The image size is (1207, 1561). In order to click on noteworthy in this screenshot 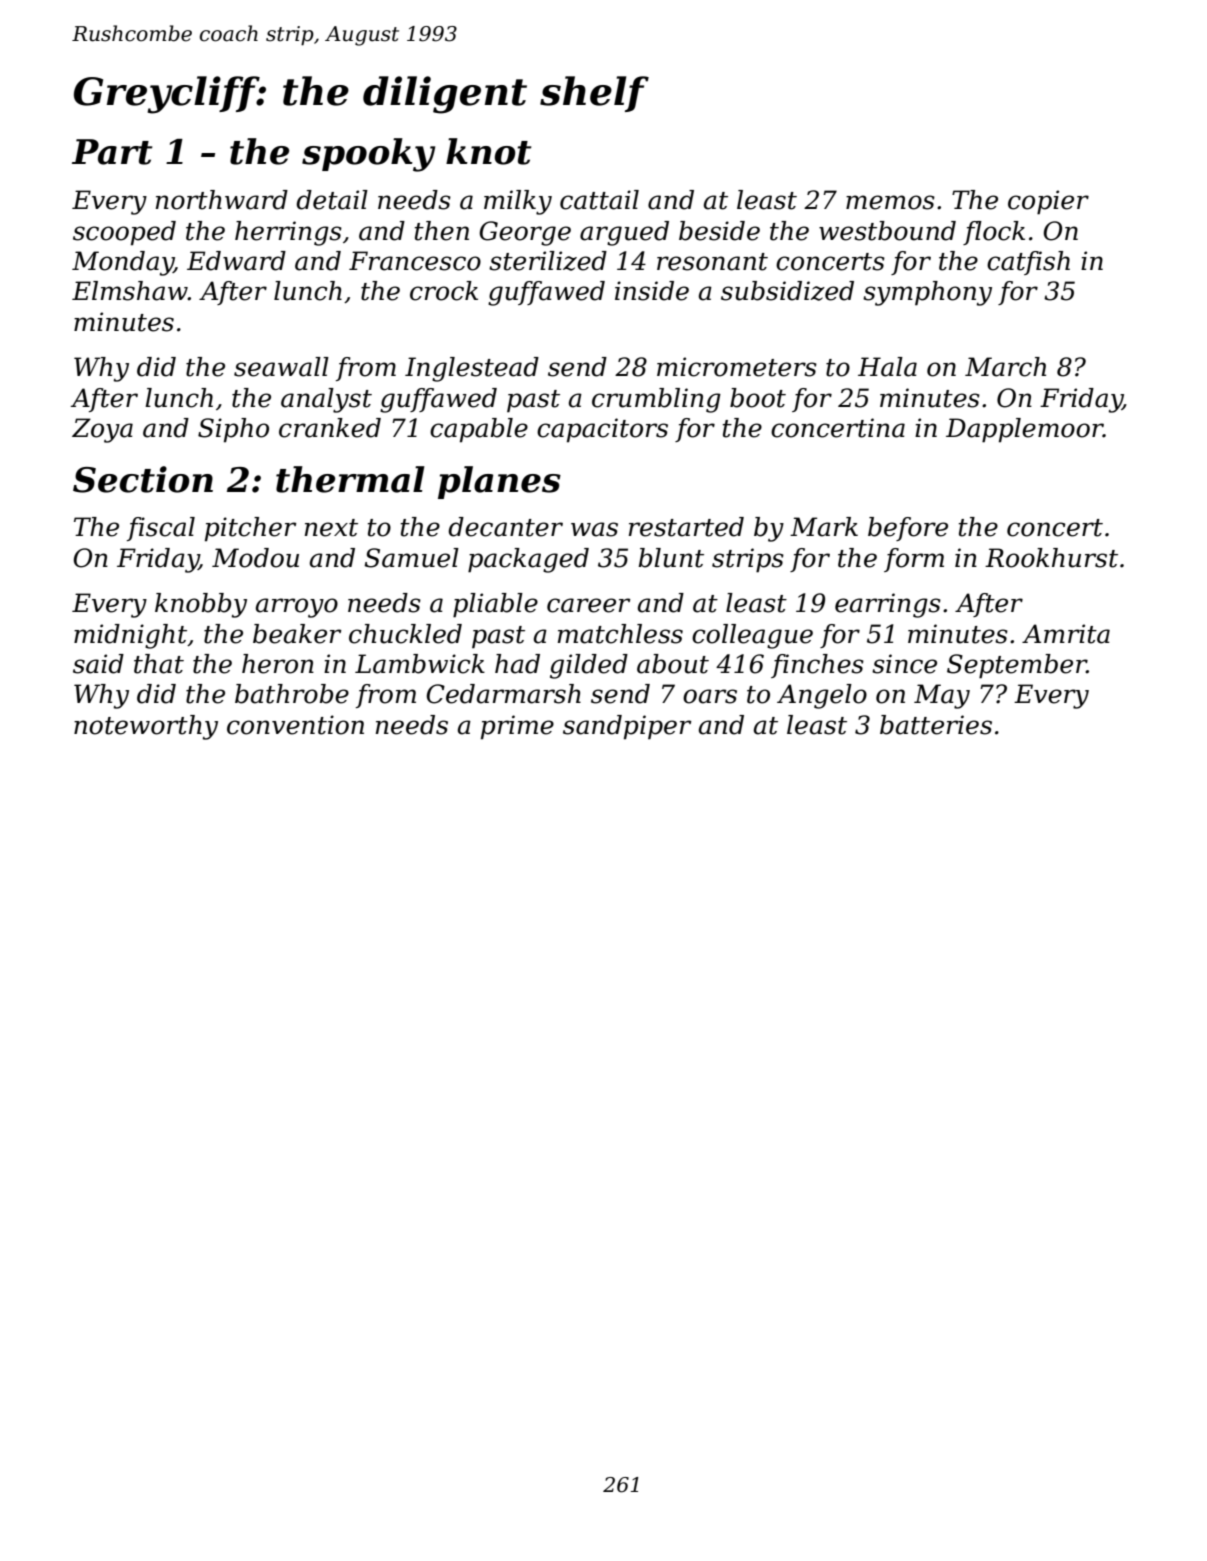, I will do `click(146, 727)`.
